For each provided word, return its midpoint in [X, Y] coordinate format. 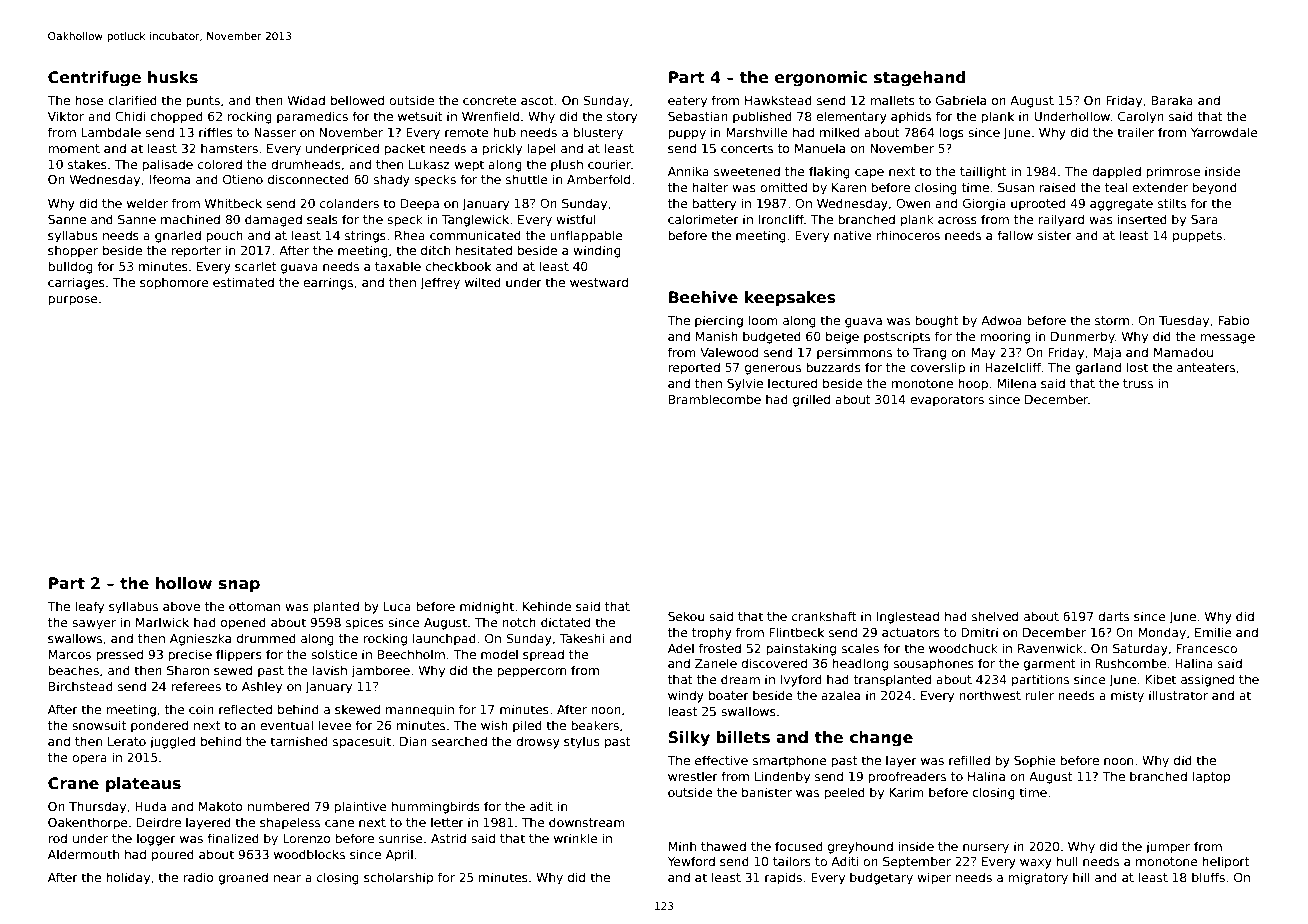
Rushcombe [1131, 663]
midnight [487, 607]
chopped [176, 117]
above [181, 606]
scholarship [399, 878]
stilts [1172, 203]
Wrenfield [490, 116]
